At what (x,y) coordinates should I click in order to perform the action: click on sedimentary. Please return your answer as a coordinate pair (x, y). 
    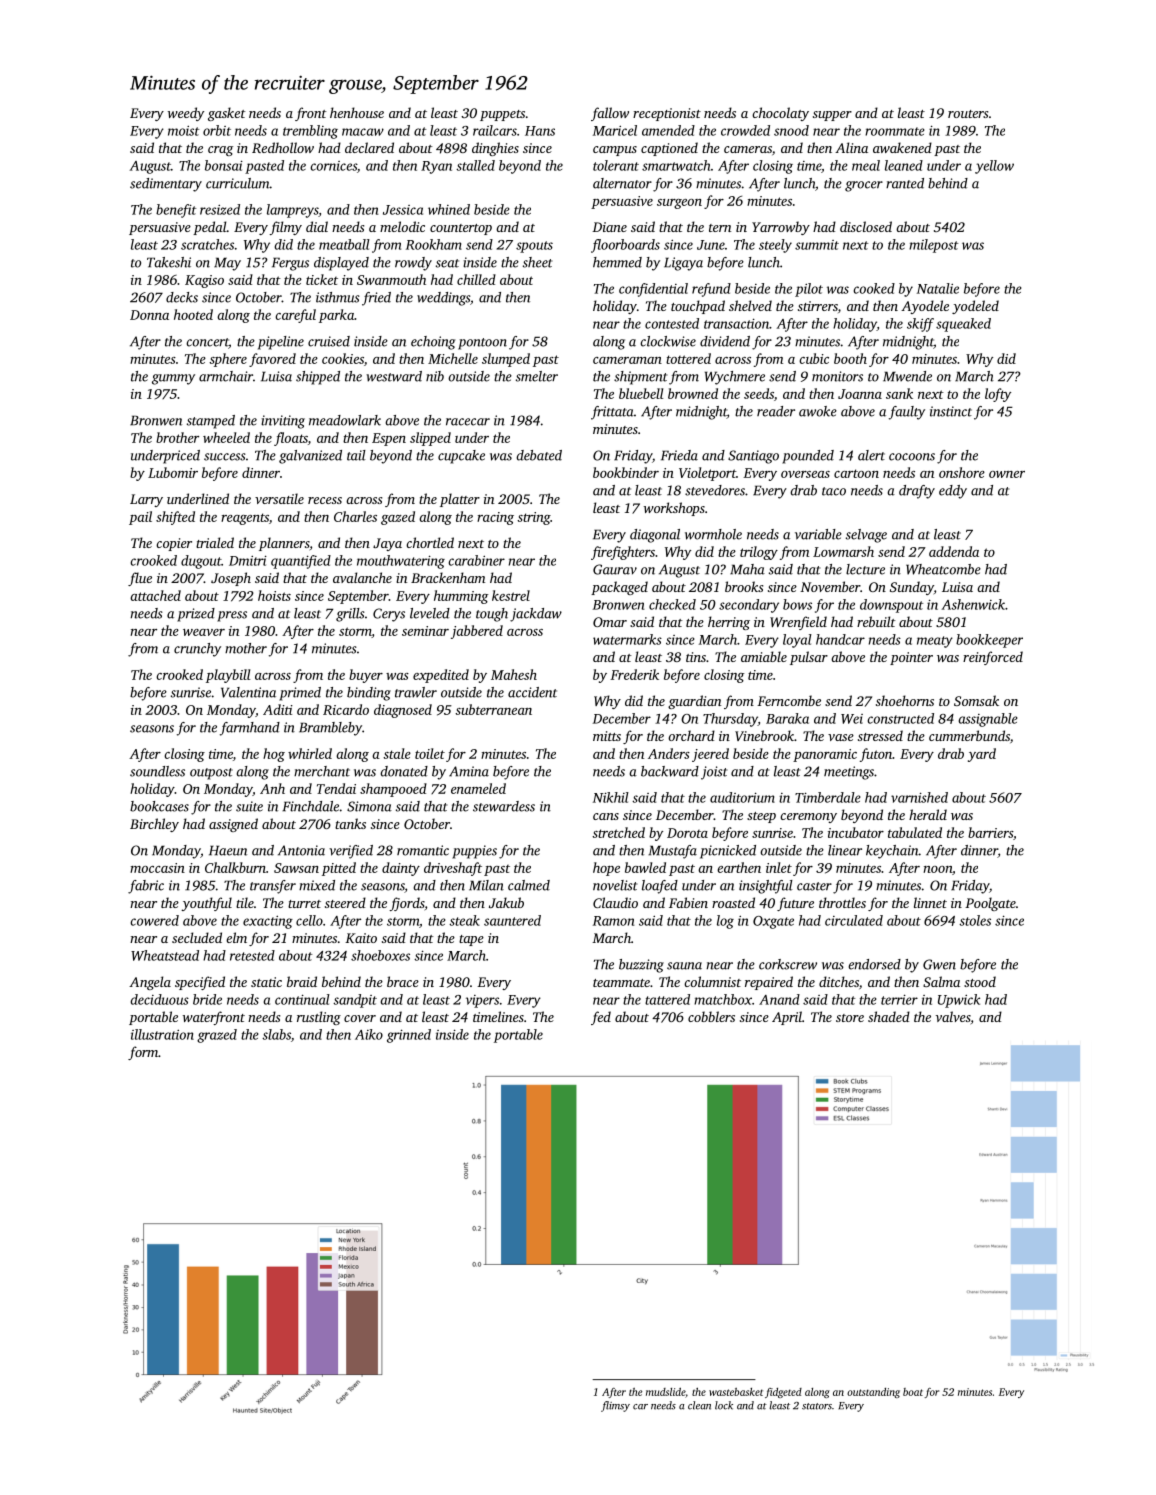
    Looking at the image, I should click on (166, 185).
